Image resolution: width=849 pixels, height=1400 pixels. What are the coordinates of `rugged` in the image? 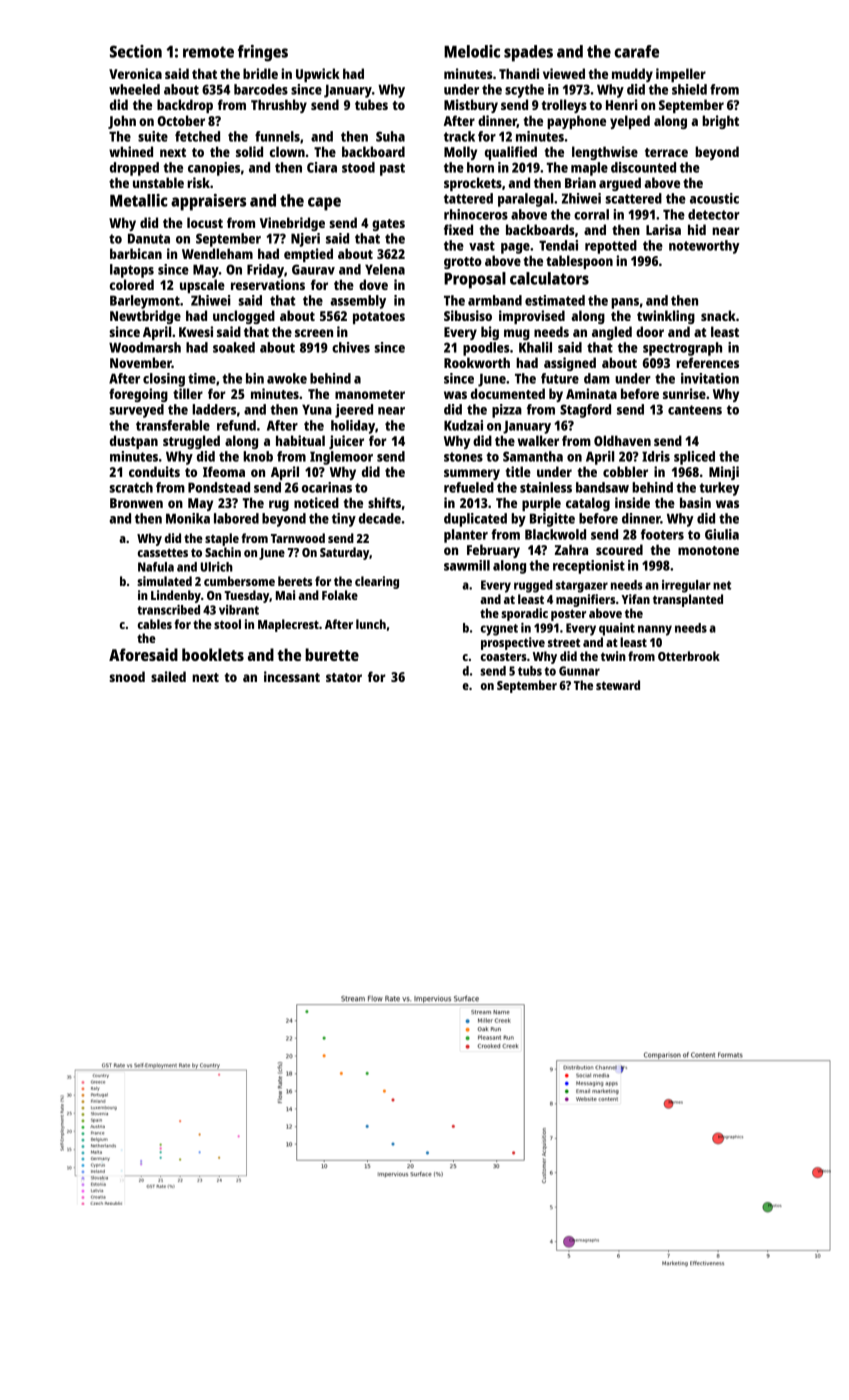 It's located at (533, 586).
